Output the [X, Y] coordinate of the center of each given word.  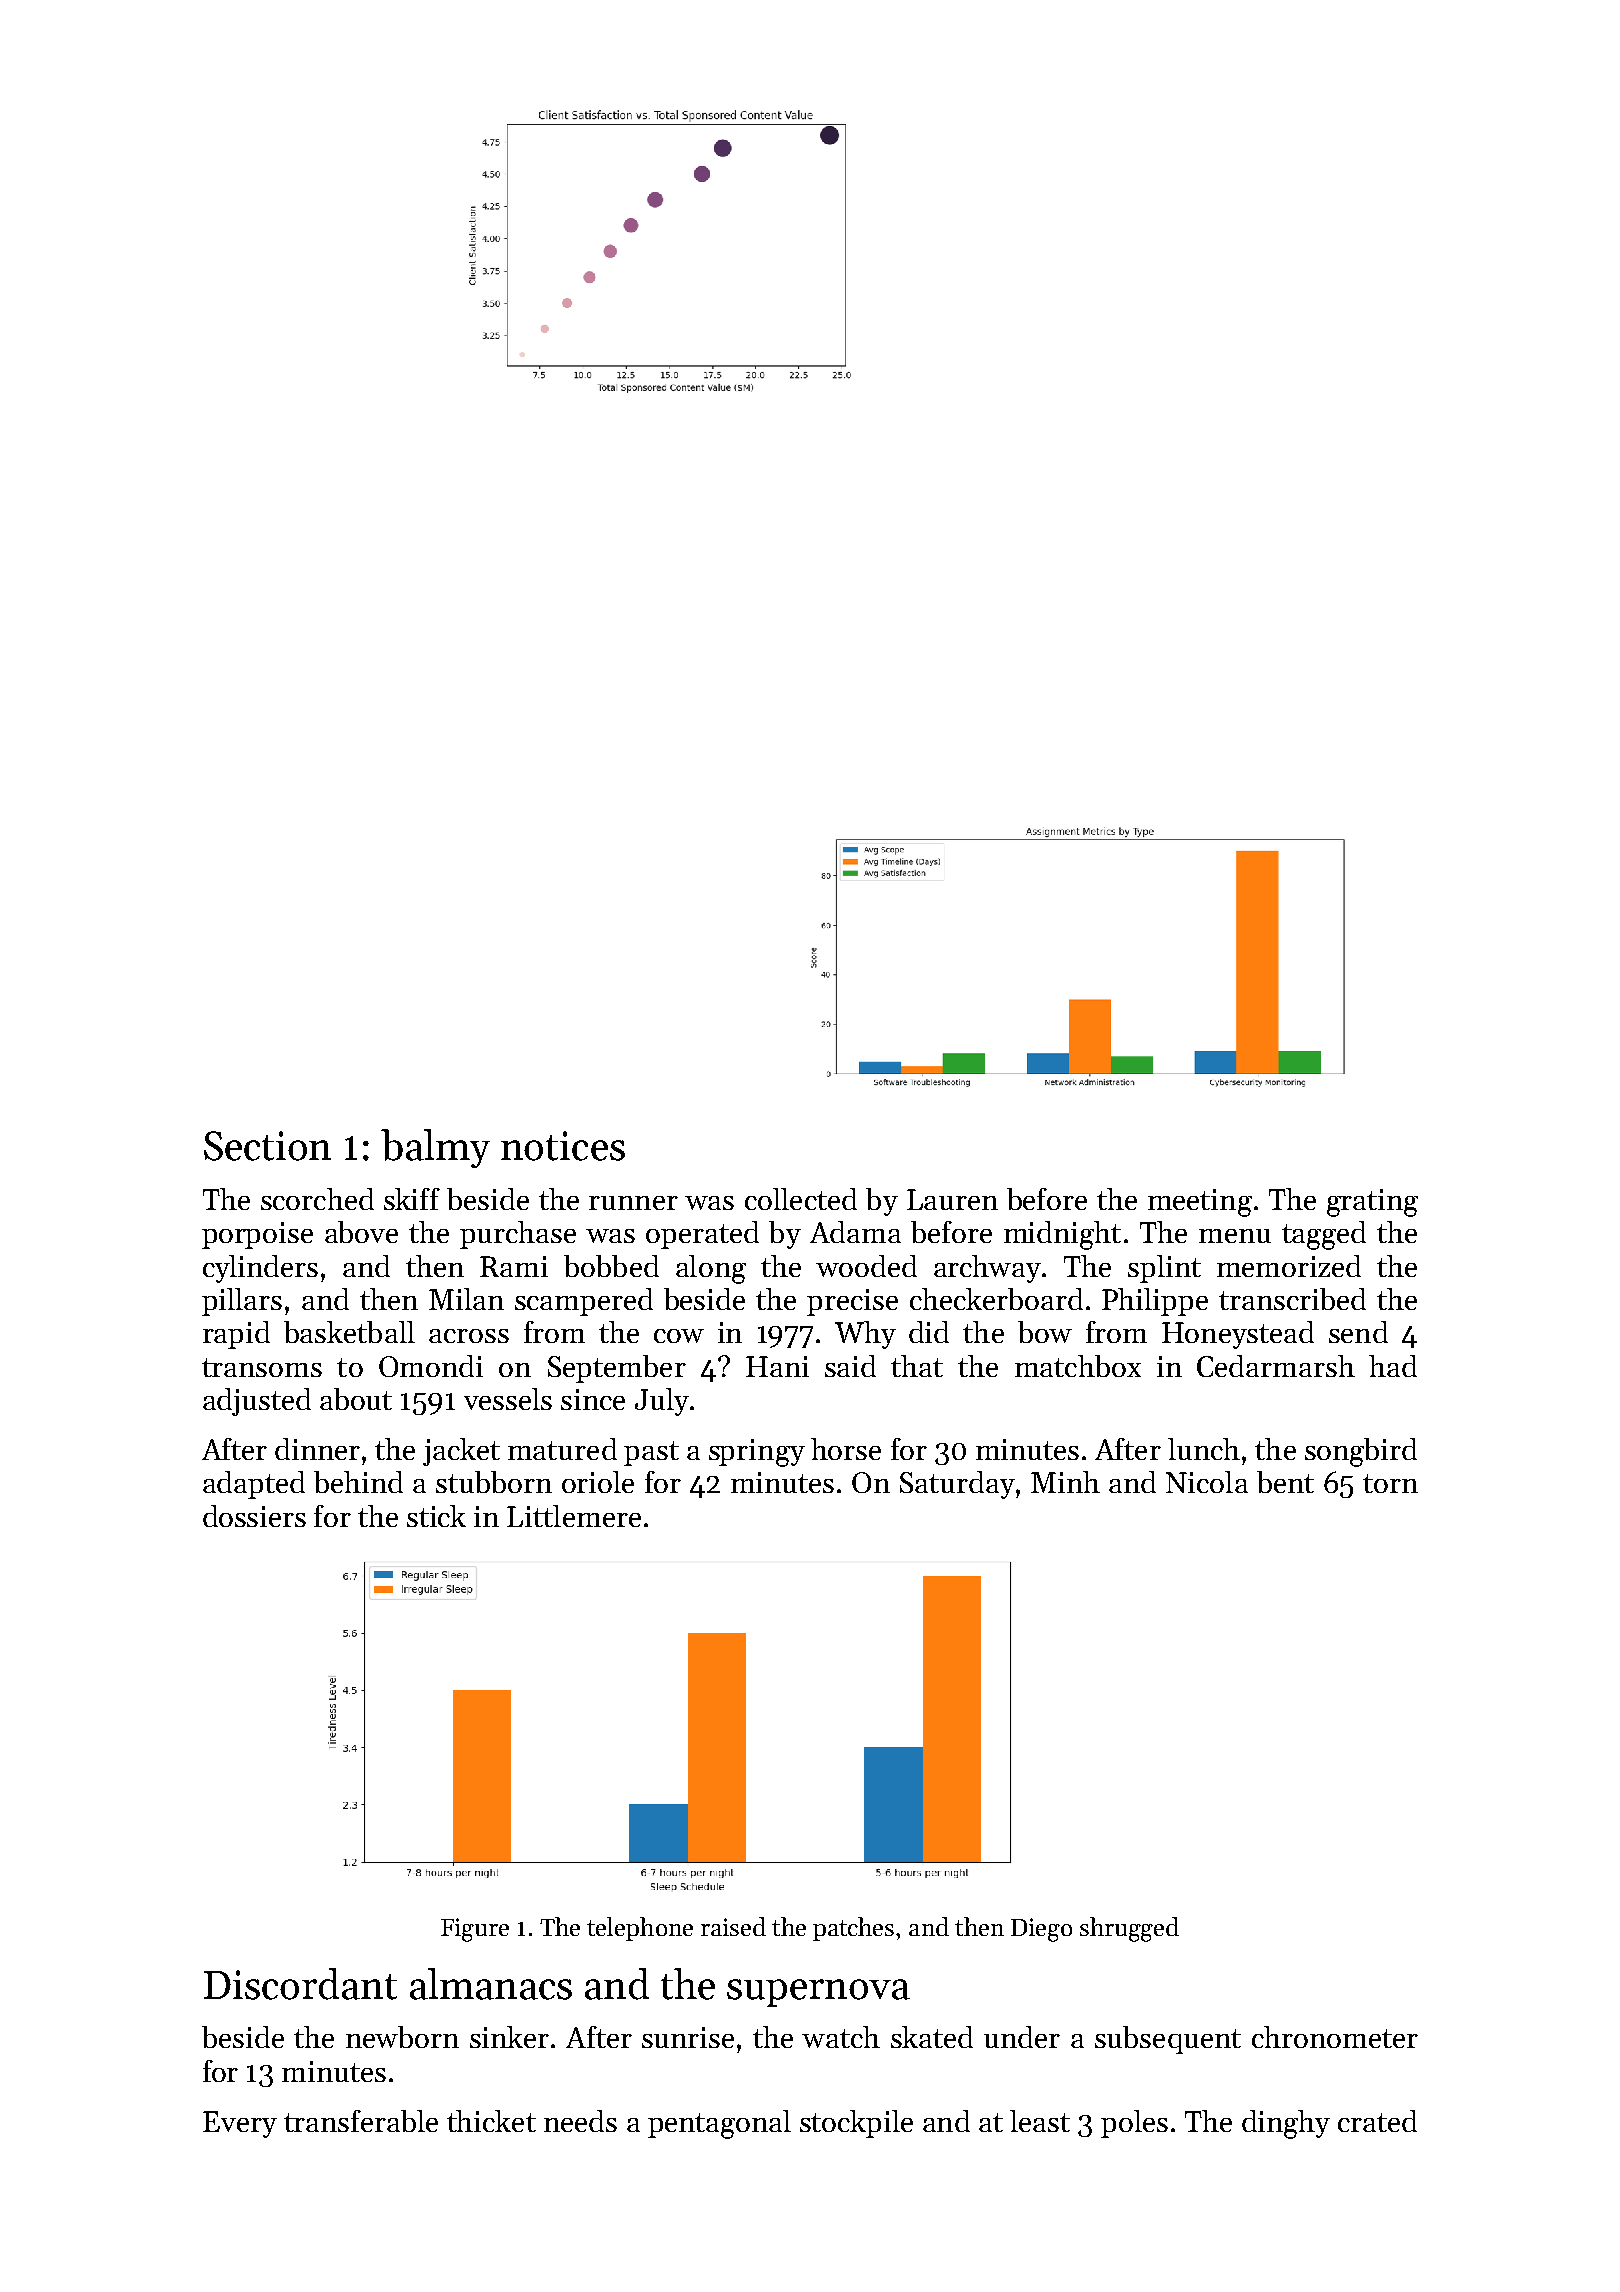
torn [1390, 1483]
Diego [1041, 1930]
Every [240, 2124]
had [1393, 1366]
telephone [640, 1929]
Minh [1065, 1482]
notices [563, 1146]
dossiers [254, 1516]
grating [1372, 1203]
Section [267, 1146]
